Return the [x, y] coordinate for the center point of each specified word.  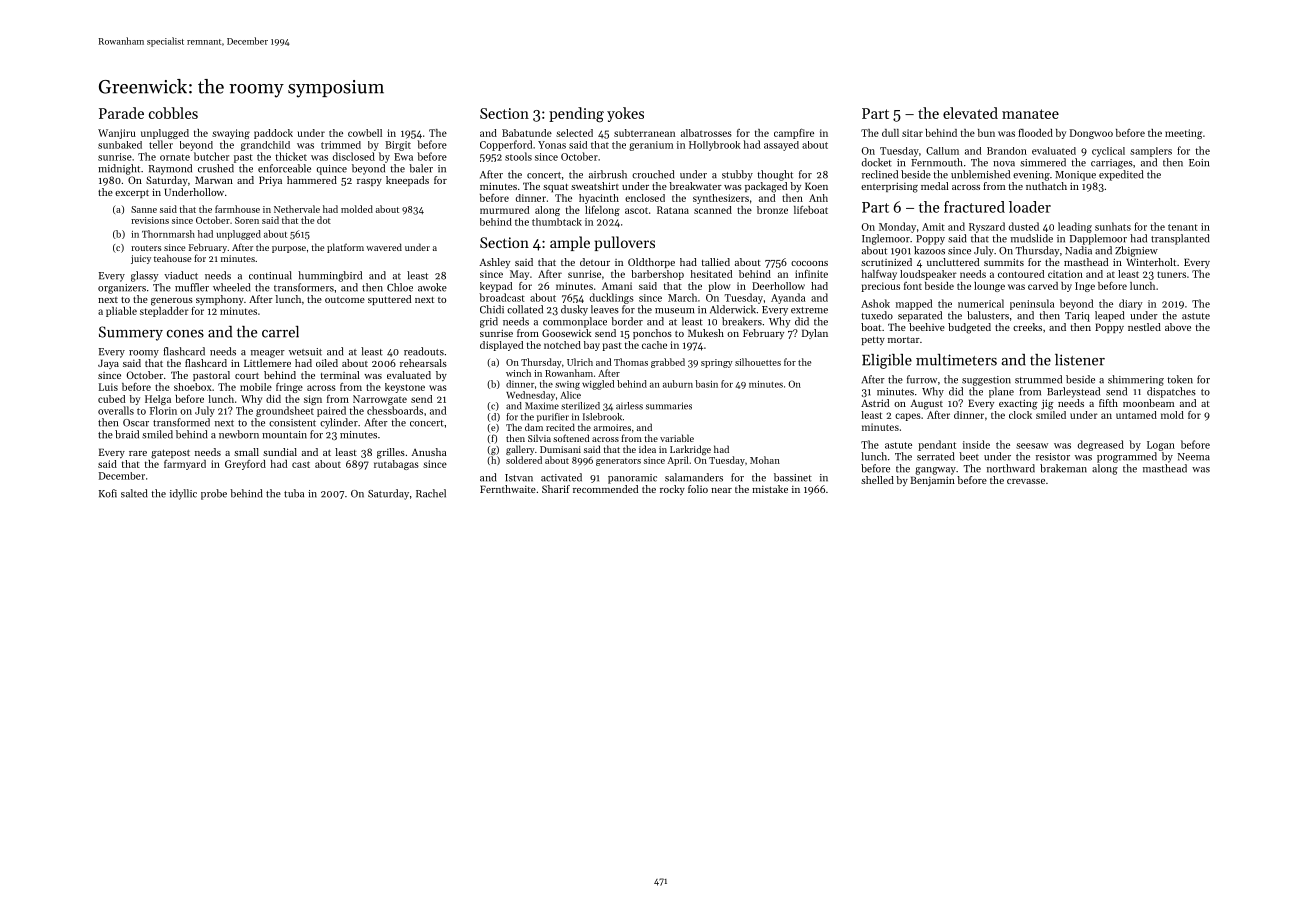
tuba [294, 493]
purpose [289, 249]
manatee [1030, 114]
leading [1075, 227]
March [682, 297]
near [721, 490]
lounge [989, 287]
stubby [737, 175]
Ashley [494, 263]
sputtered [389, 300]
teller [161, 144]
